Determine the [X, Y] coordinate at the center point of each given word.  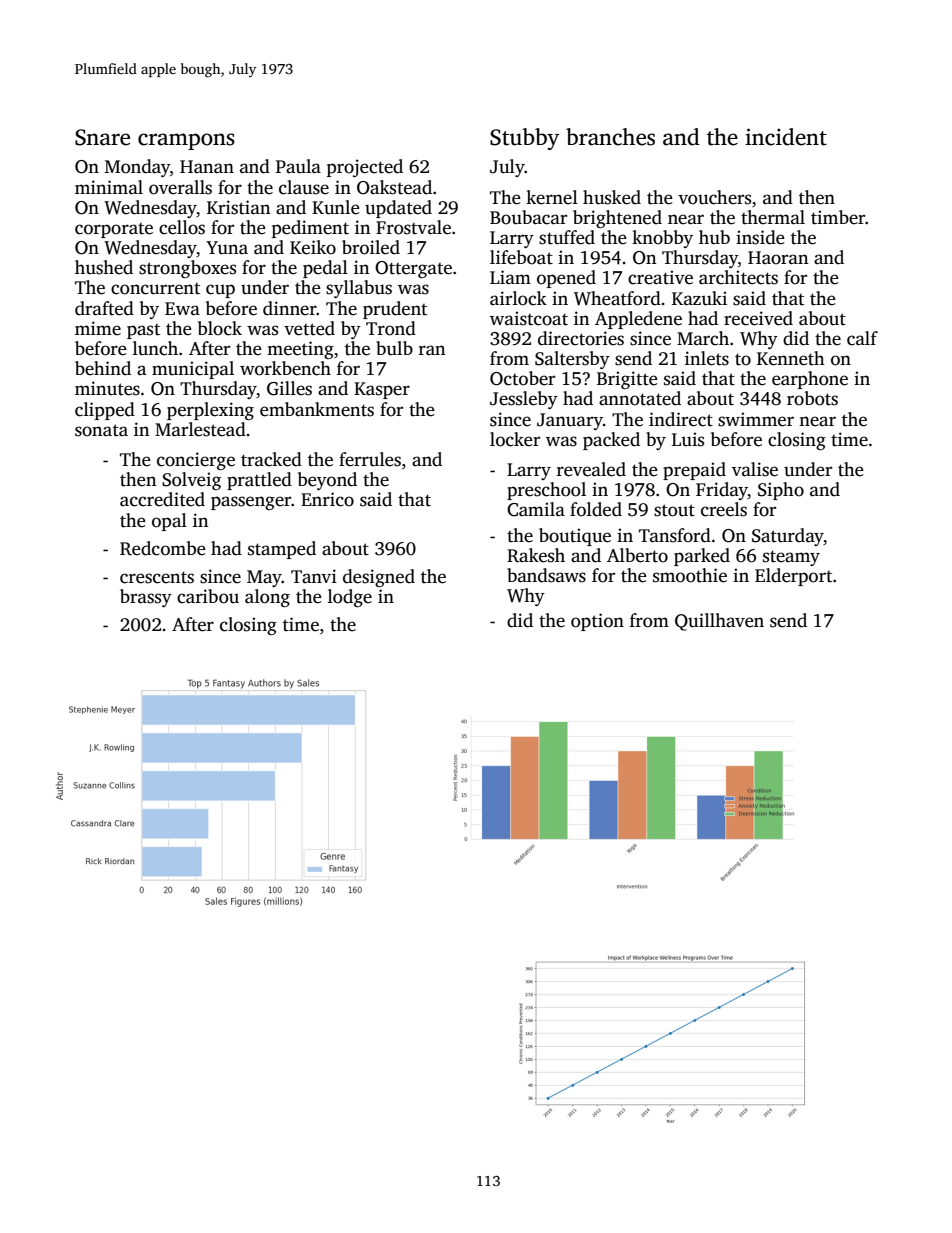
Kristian [238, 207]
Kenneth [791, 358]
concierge [196, 461]
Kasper [382, 390]
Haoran [778, 258]
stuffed [567, 237]
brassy [146, 598]
